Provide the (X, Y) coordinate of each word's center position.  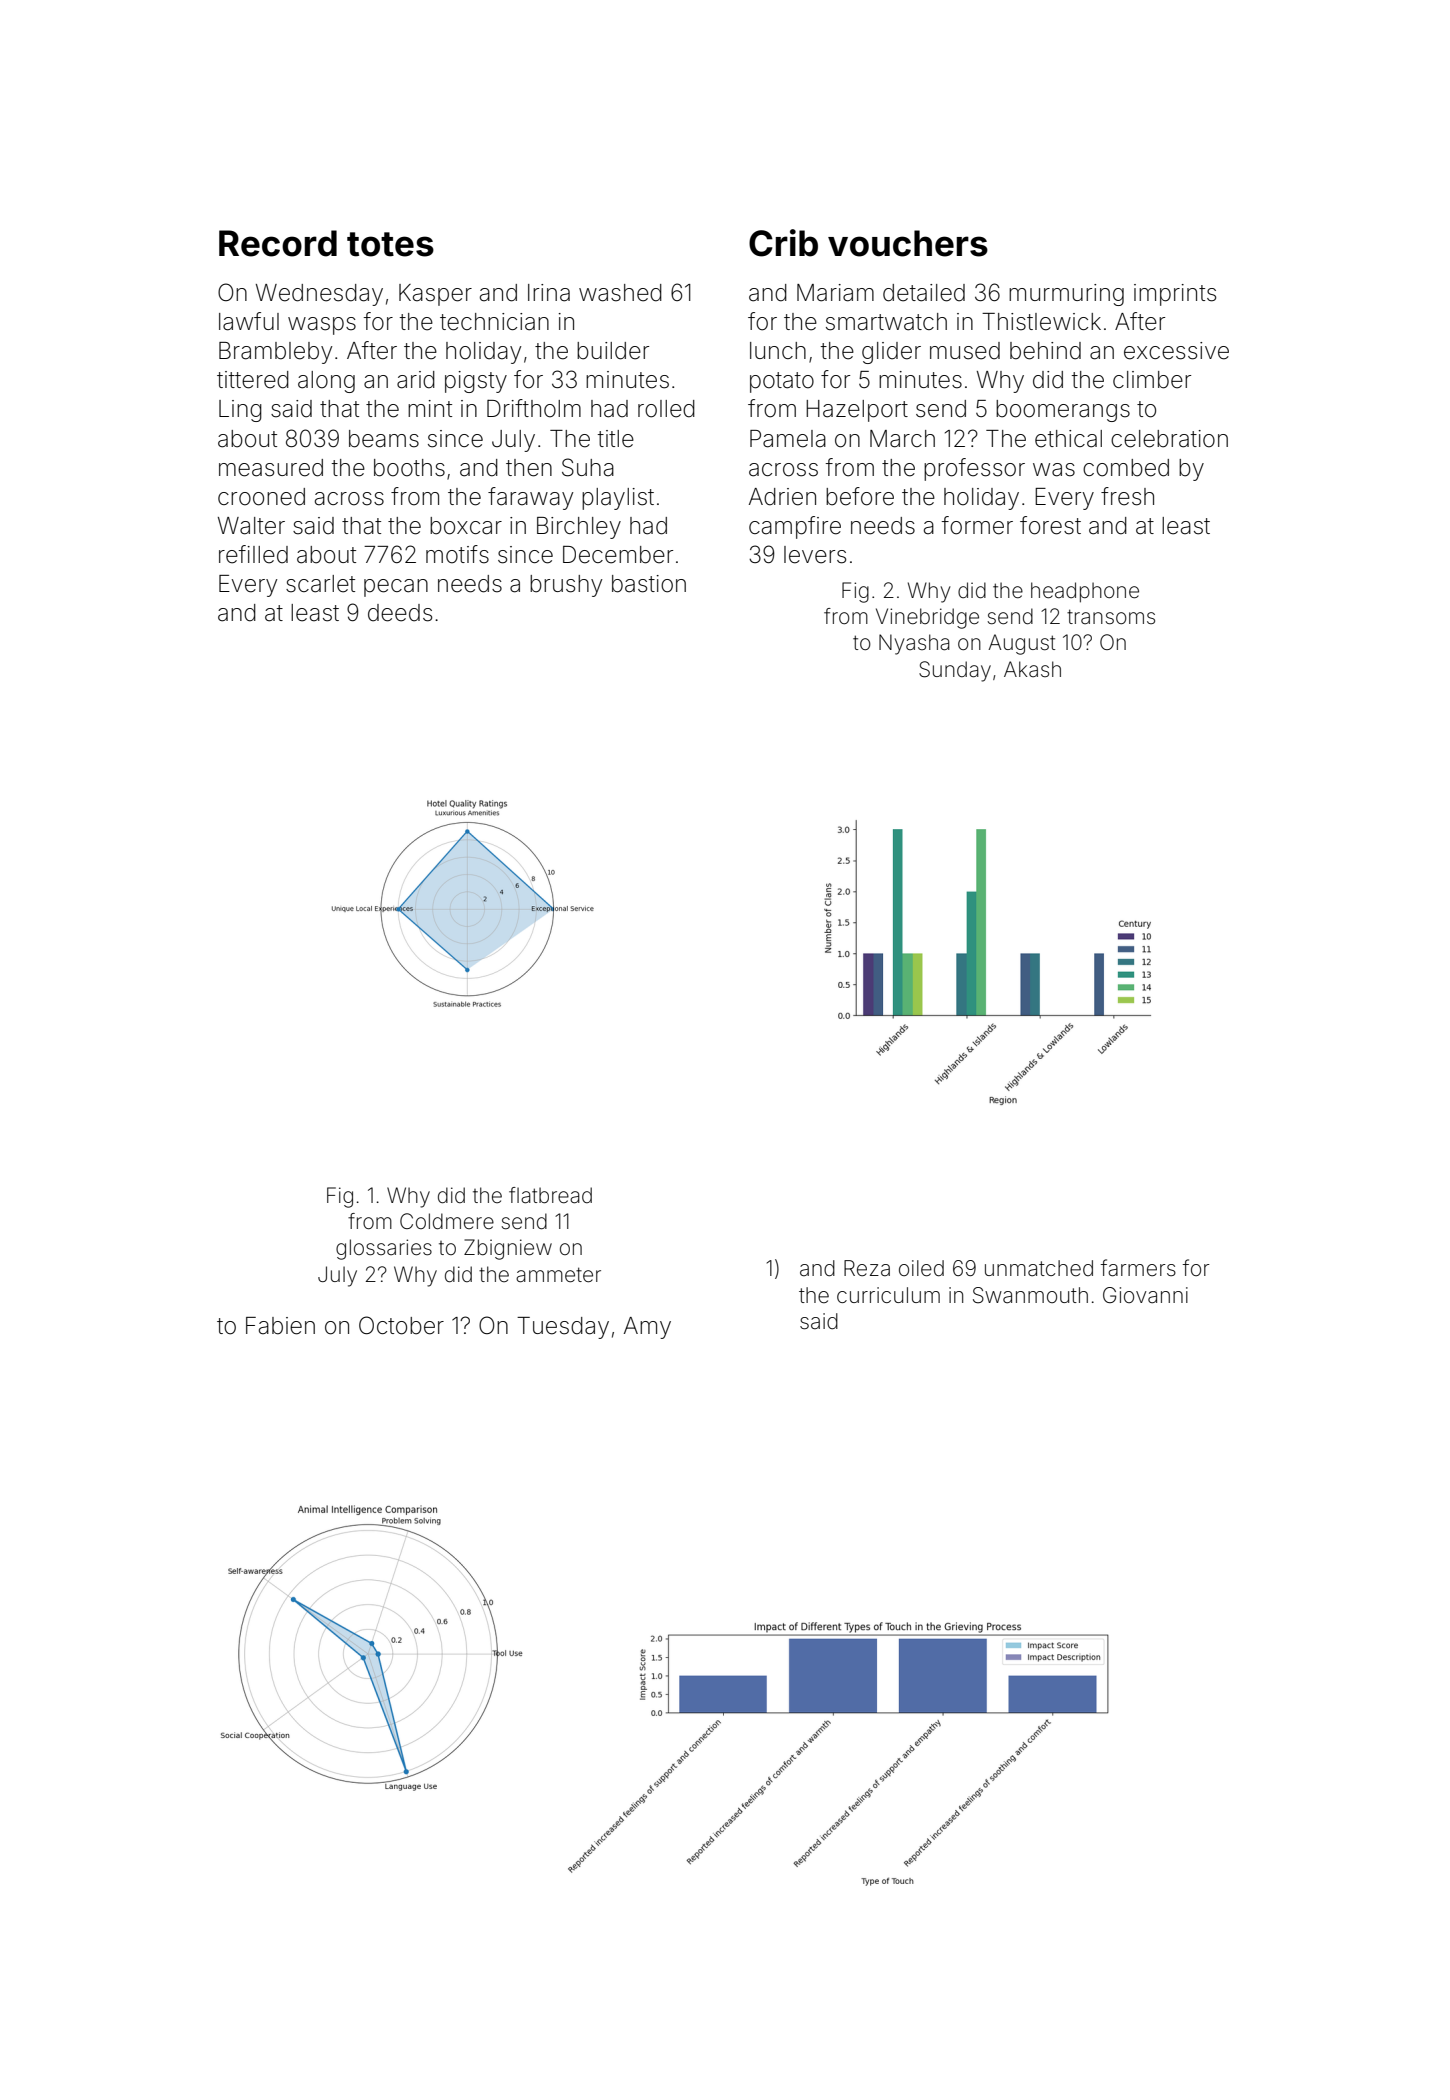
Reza (867, 1268)
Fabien (280, 1326)
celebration (1169, 439)
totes (390, 244)
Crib (783, 243)
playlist (618, 499)
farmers (1138, 1268)
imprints (1175, 295)
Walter (251, 526)
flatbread (550, 1195)
